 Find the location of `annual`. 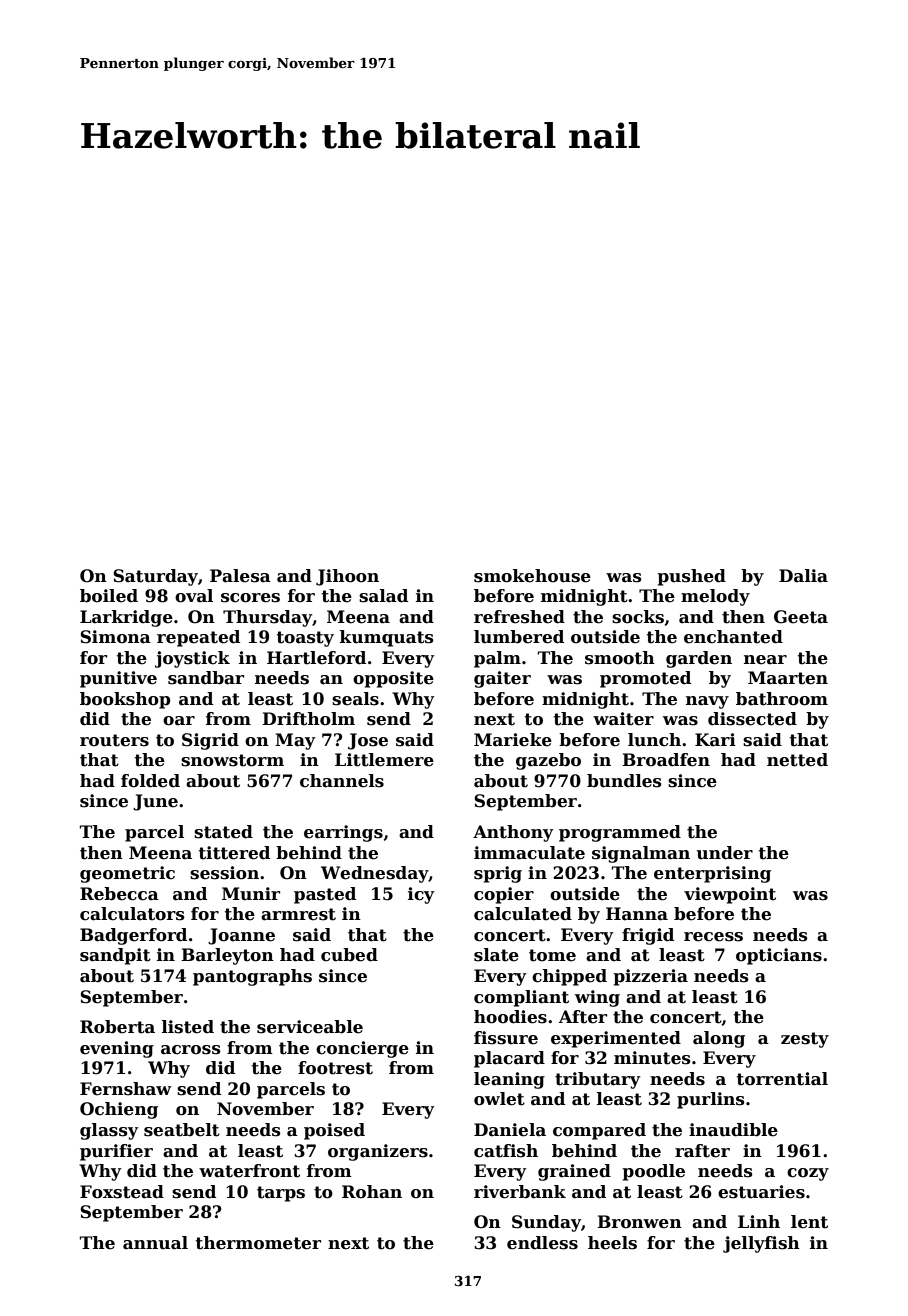

annual is located at coordinates (155, 1243).
